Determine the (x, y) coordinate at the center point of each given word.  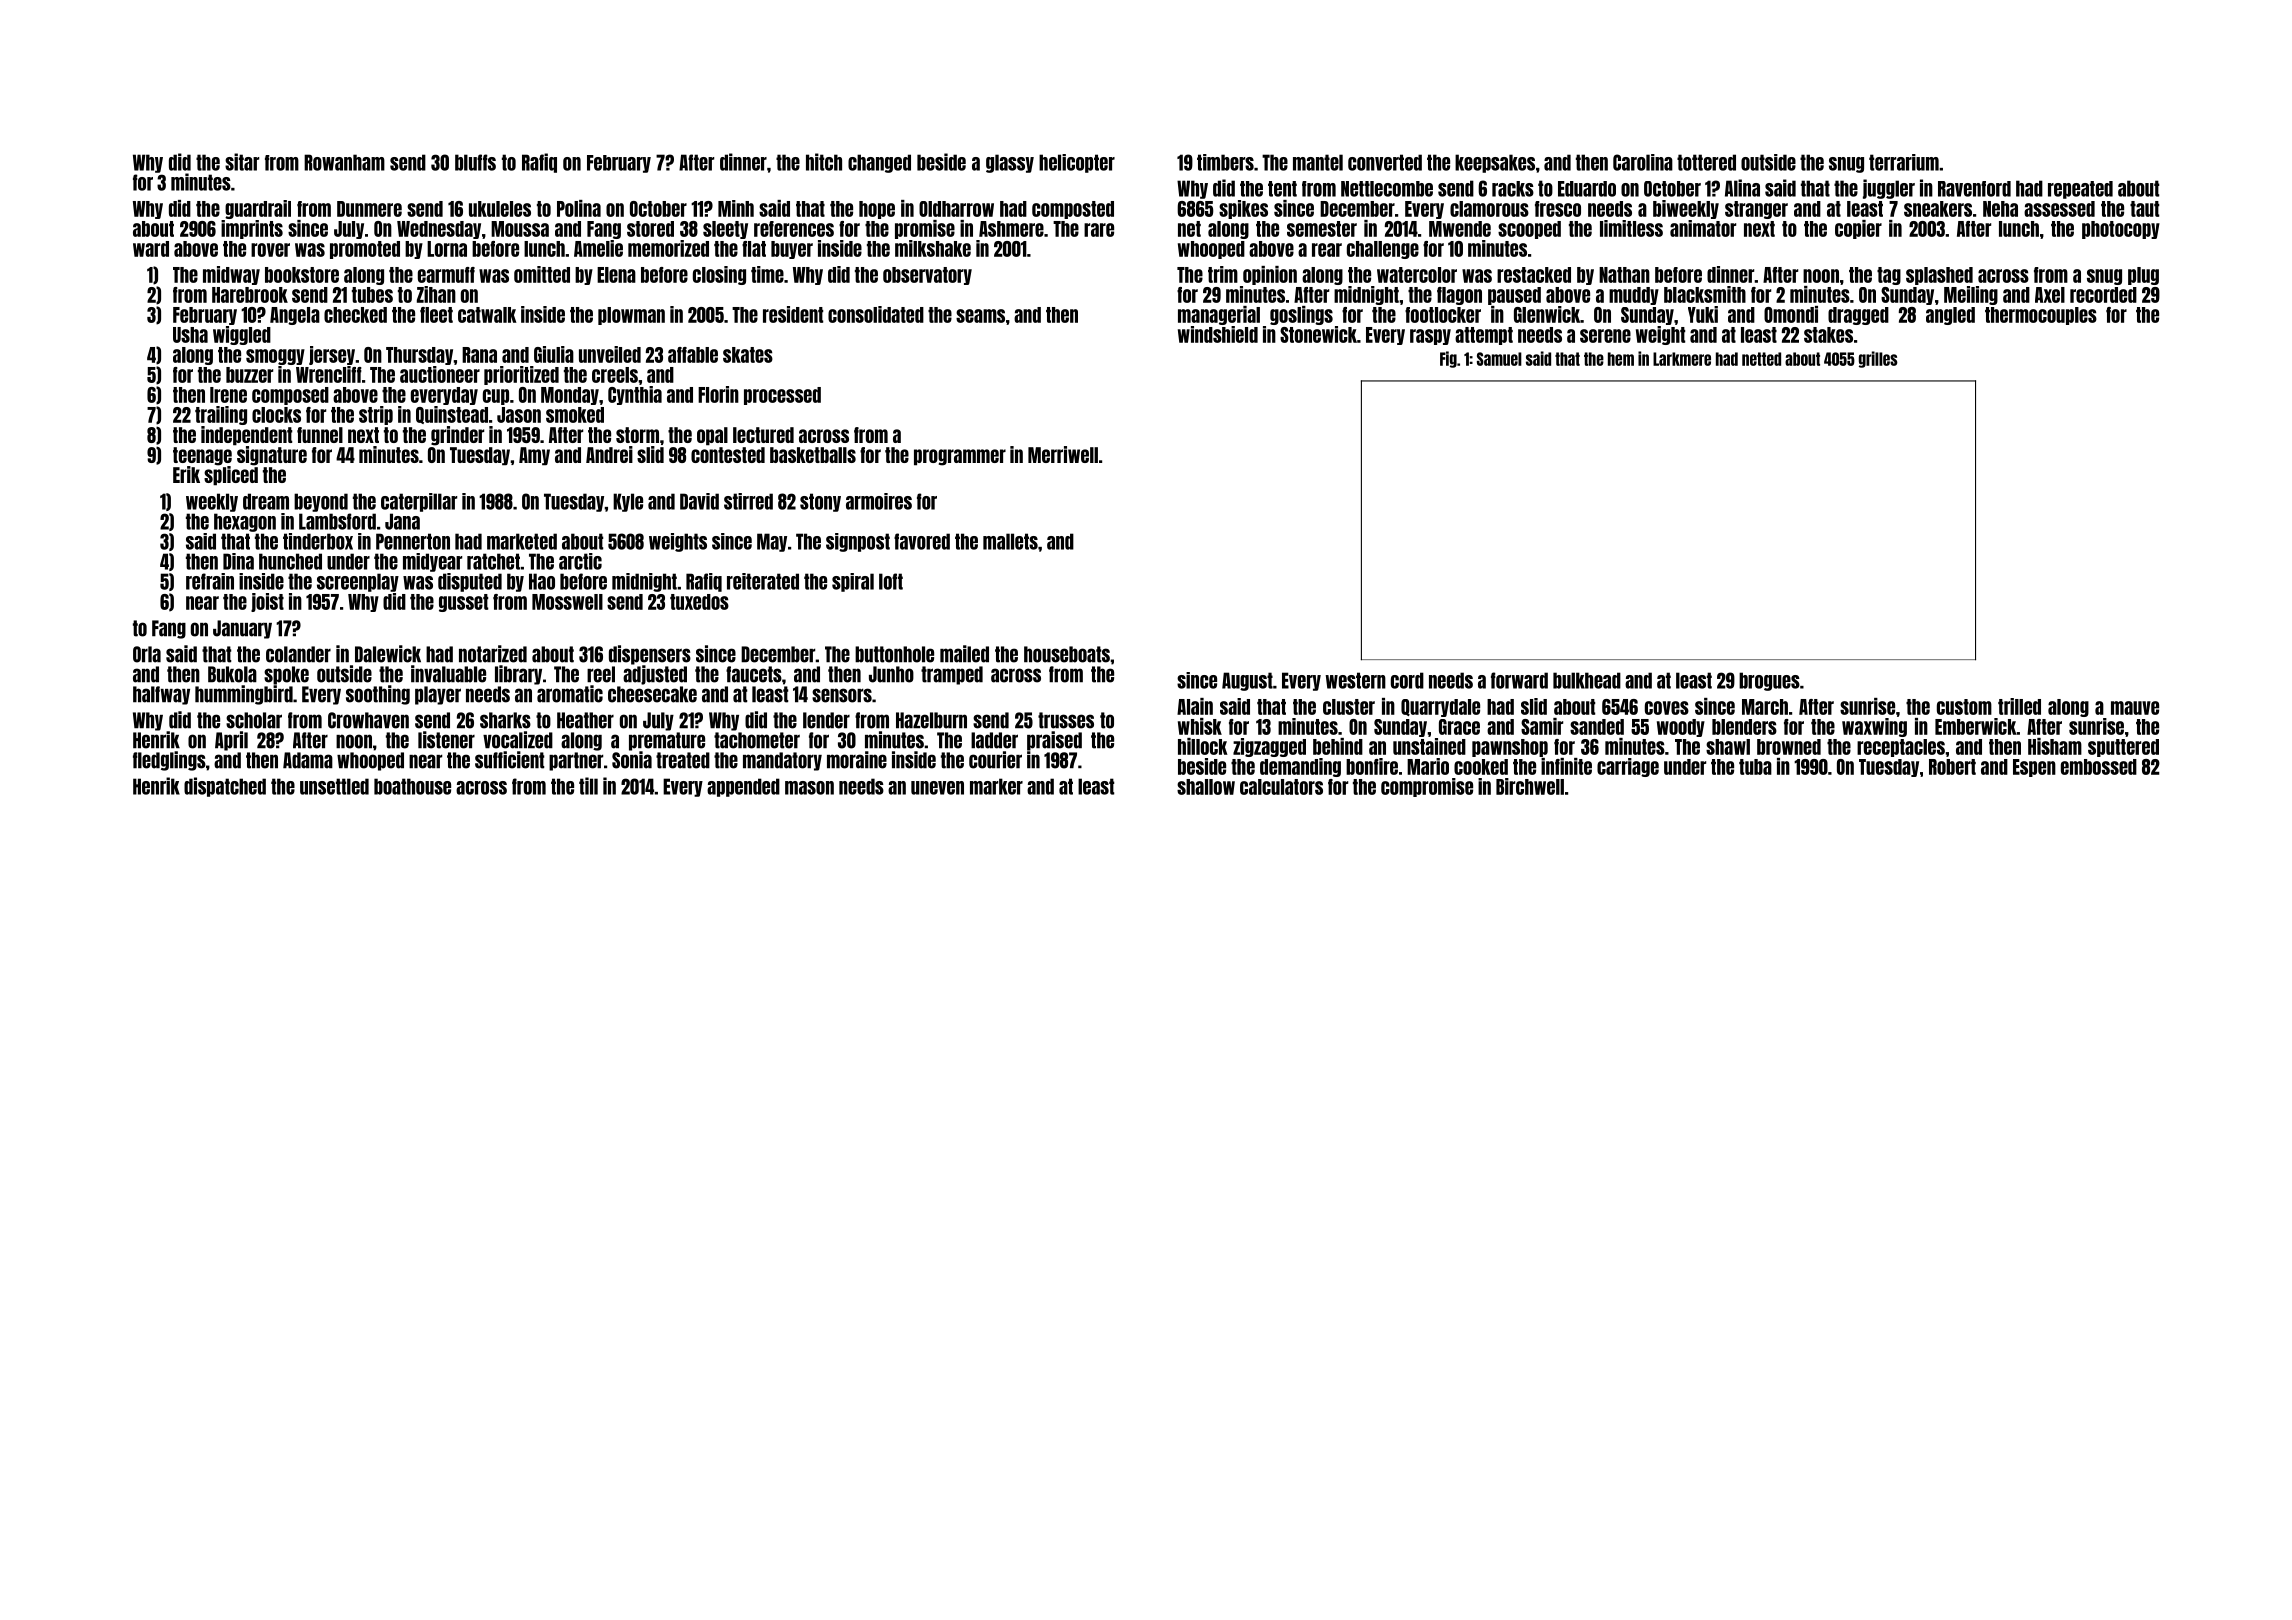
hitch (824, 162)
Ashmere (1011, 229)
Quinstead (452, 415)
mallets (1010, 541)
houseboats (1067, 654)
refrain (210, 581)
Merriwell (1063, 454)
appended (743, 787)
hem (1621, 359)
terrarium (1904, 162)
